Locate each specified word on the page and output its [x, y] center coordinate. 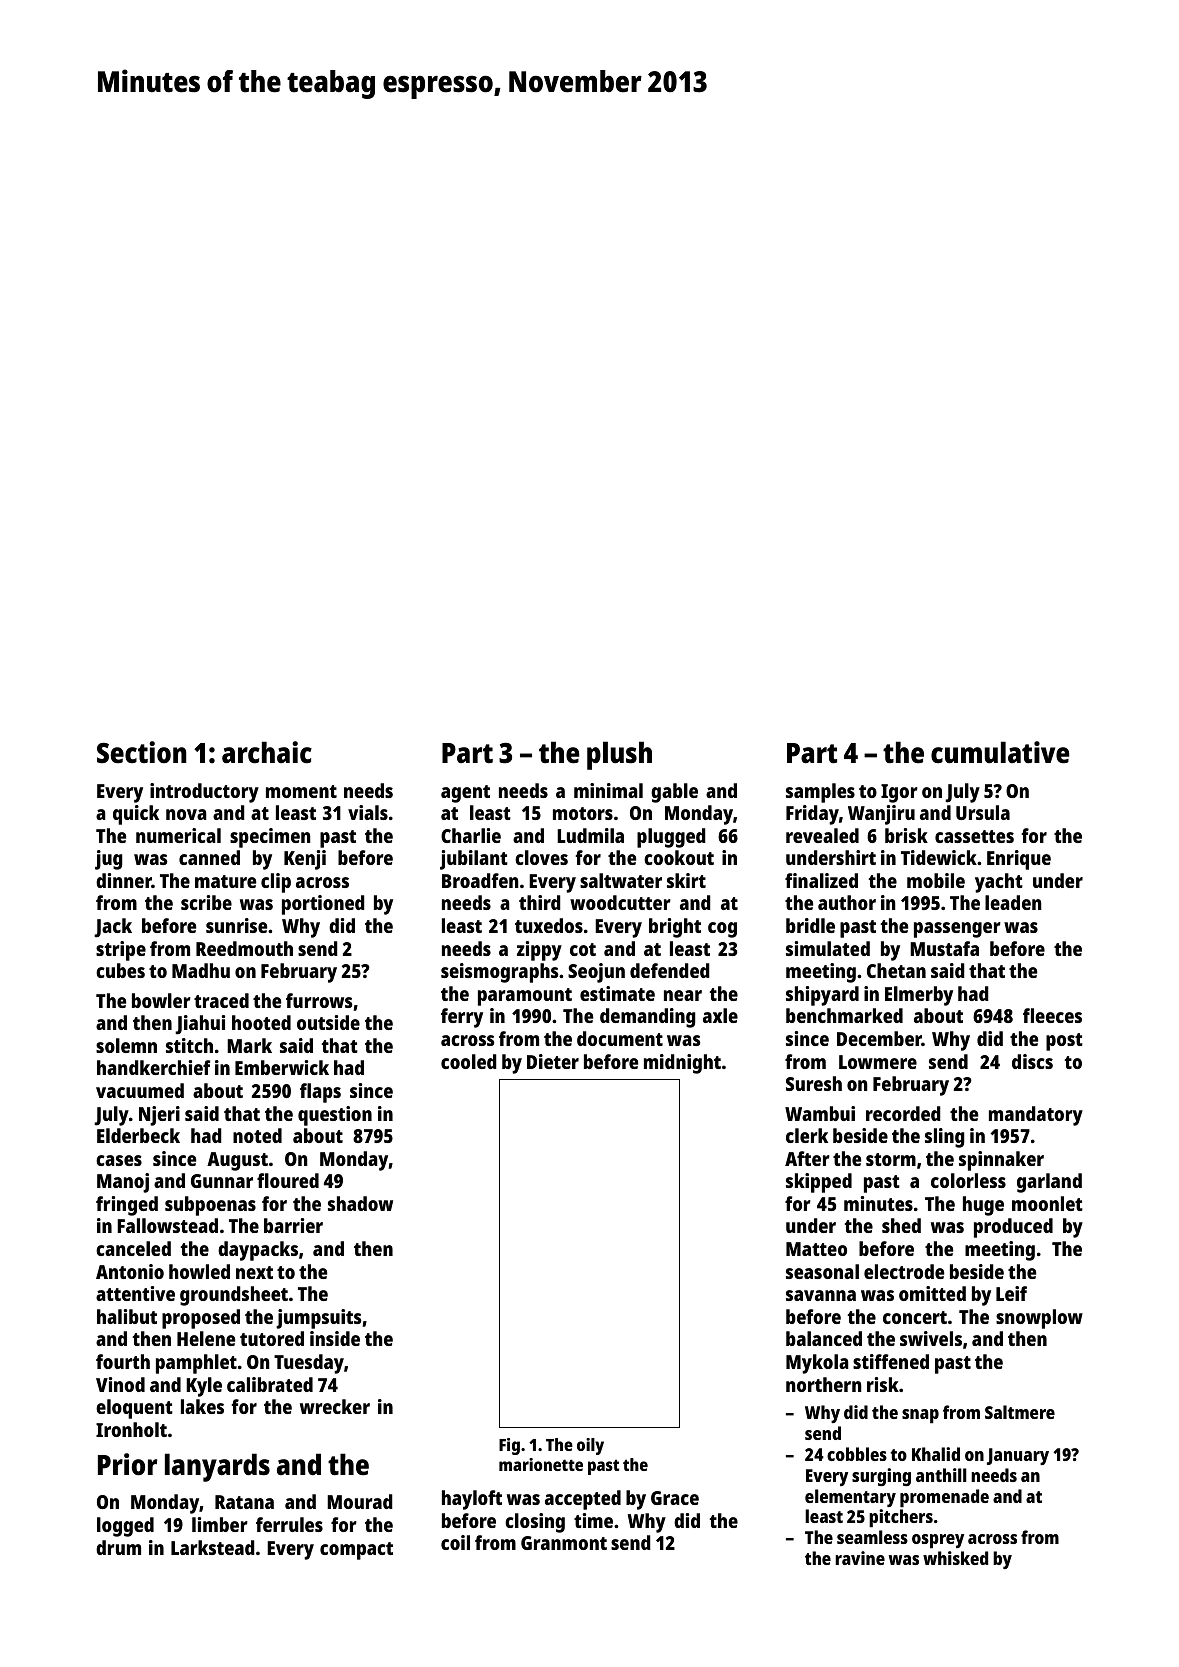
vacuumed [140, 1090]
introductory [204, 793]
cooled [469, 1061]
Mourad [360, 1501]
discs [1032, 1061]
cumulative [1000, 752]
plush [619, 755]
